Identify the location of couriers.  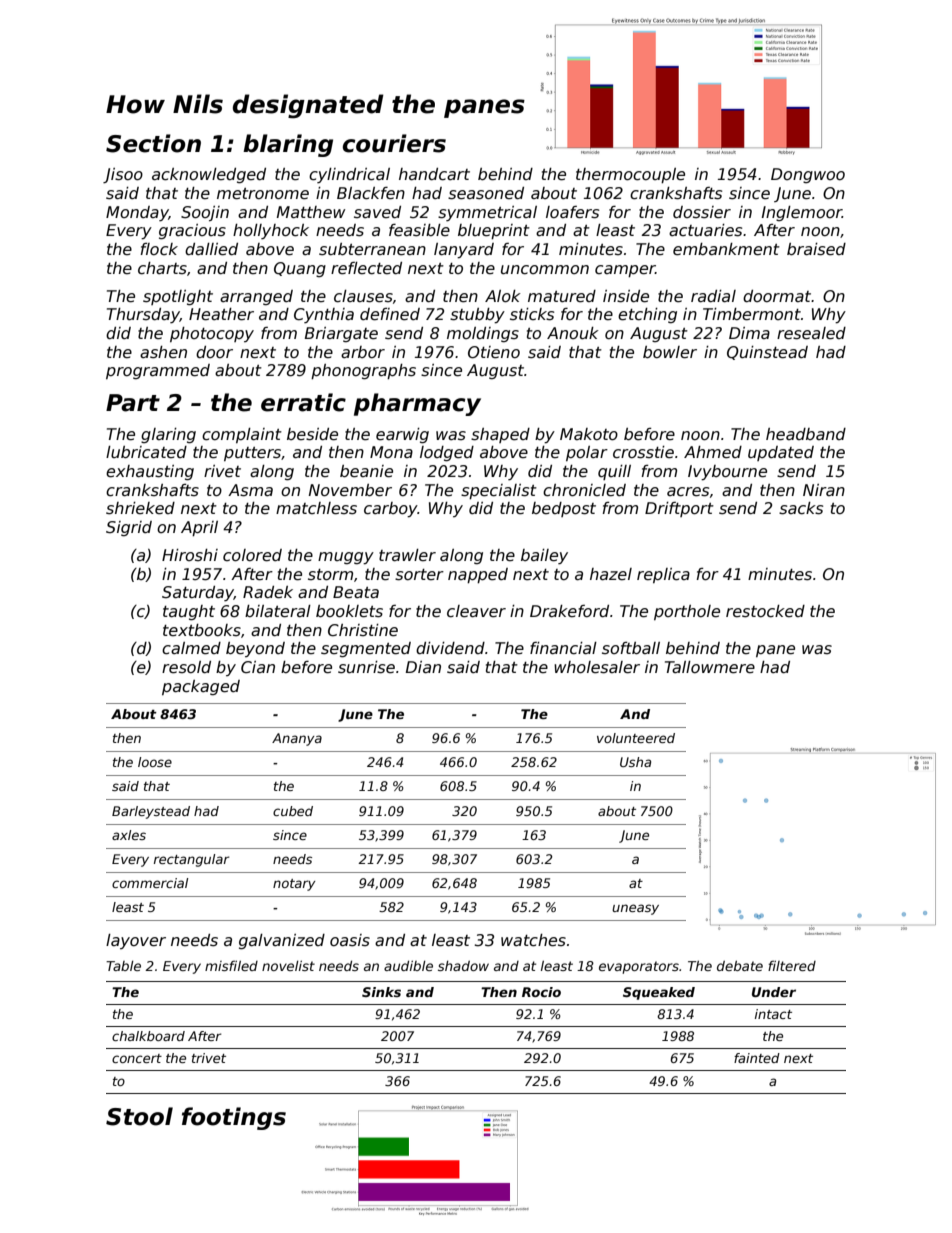
(394, 143).
